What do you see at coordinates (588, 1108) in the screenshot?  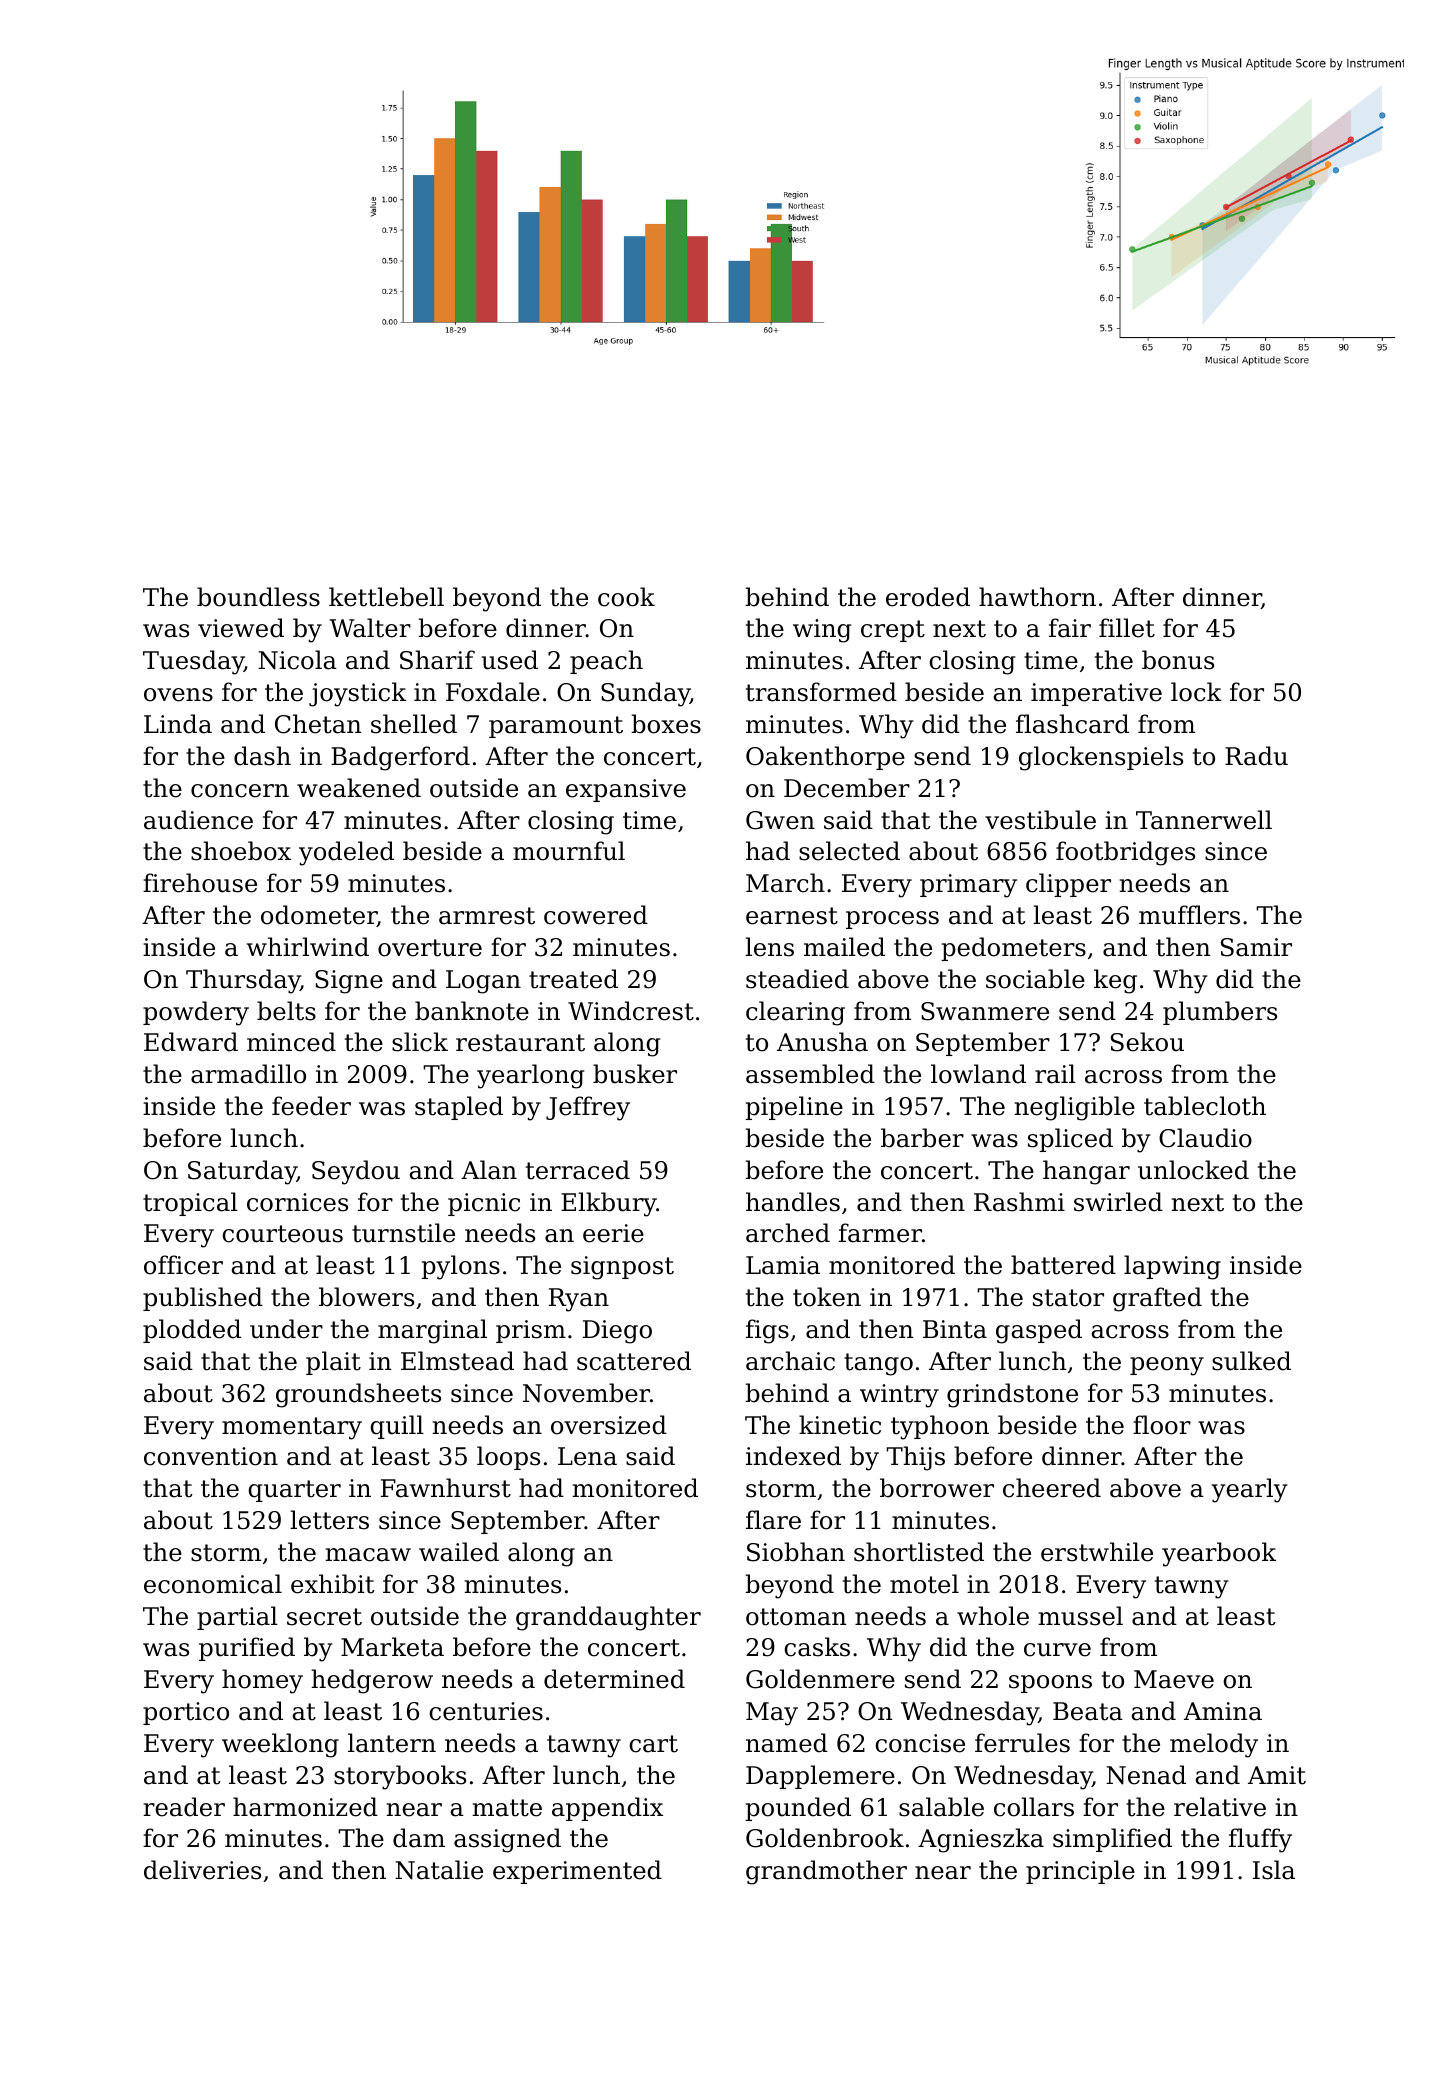 I see `Jeffrey` at bounding box center [588, 1108].
